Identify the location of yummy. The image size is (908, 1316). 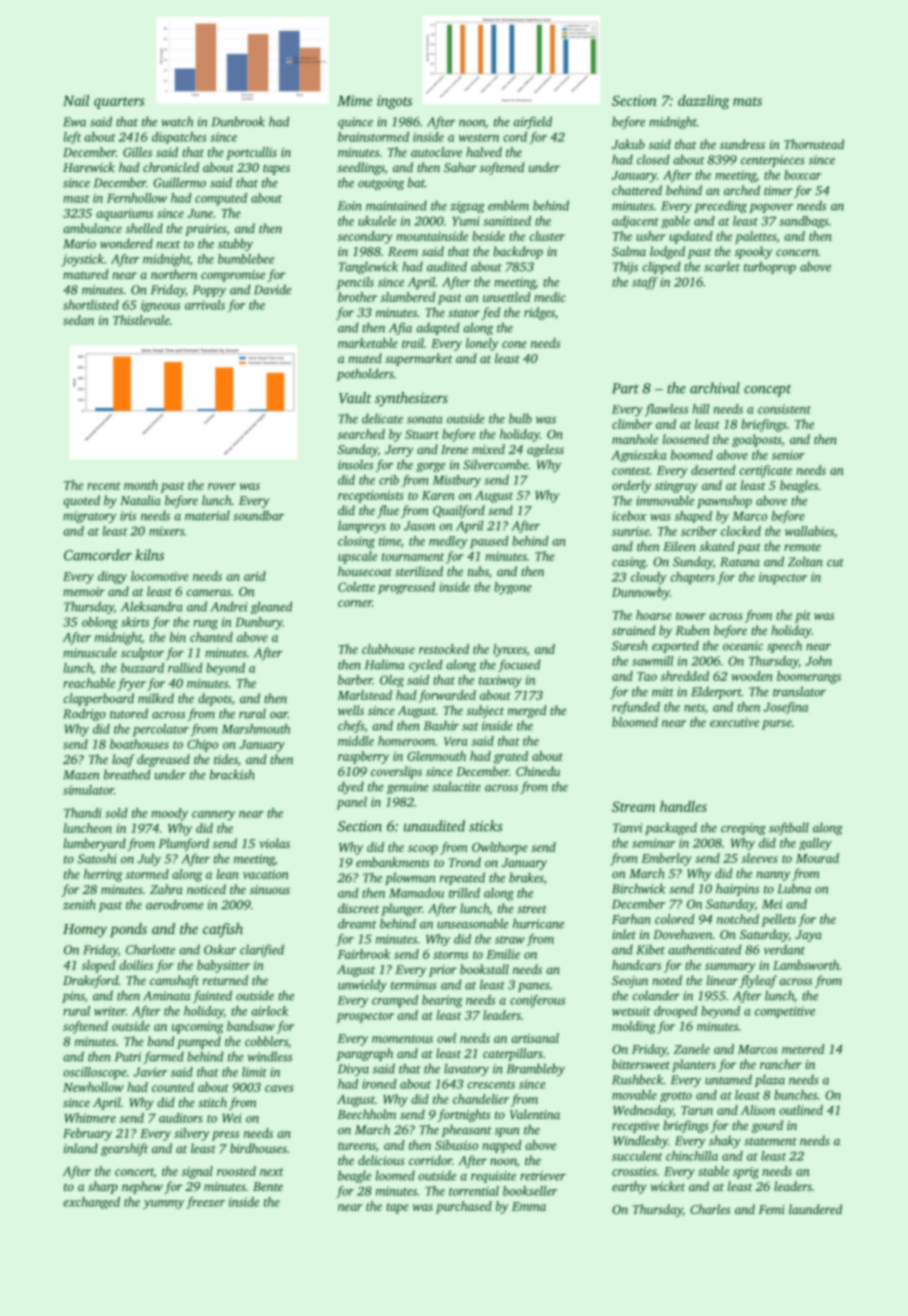
(163, 1204).
